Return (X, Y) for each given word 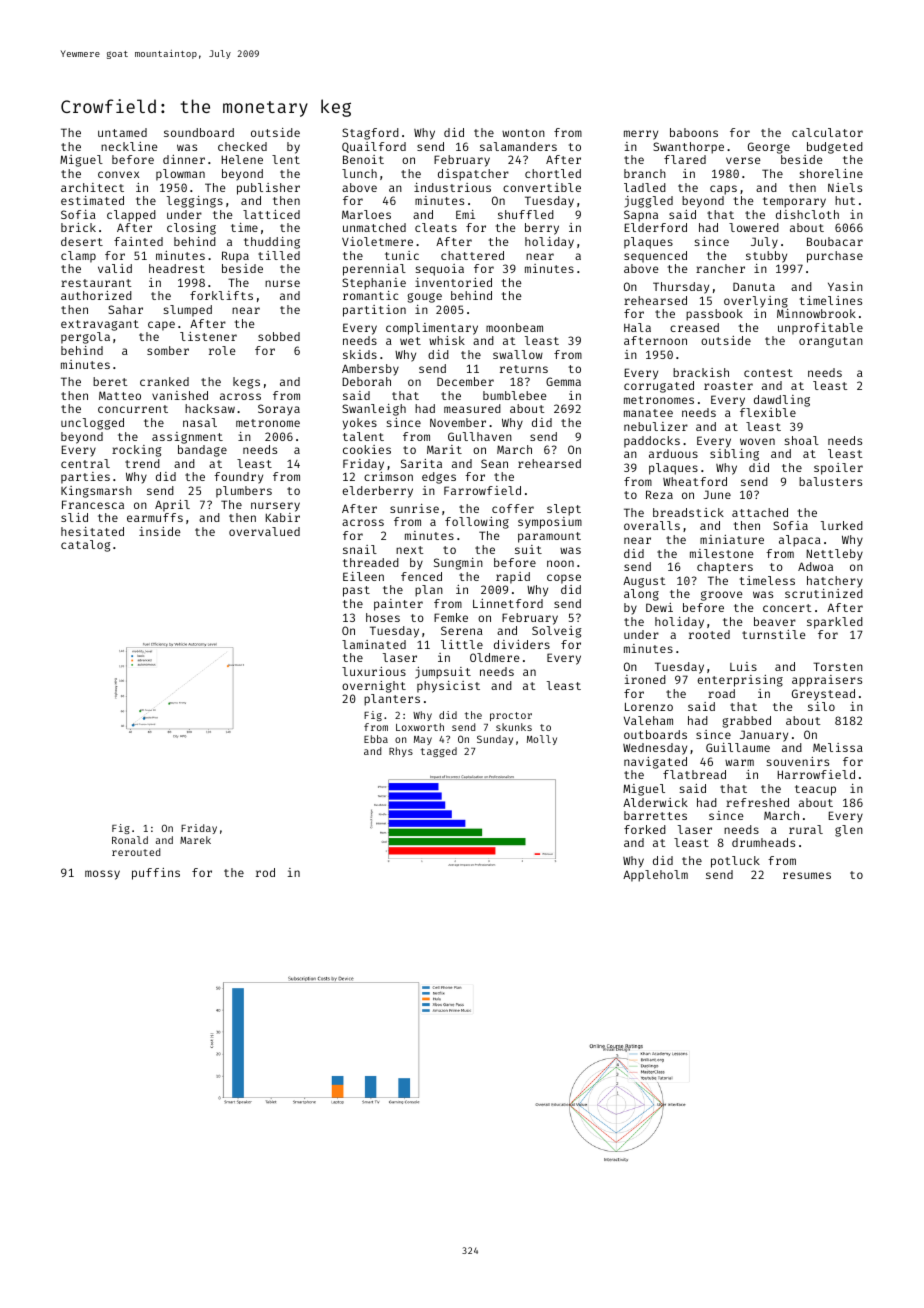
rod (265, 872)
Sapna (641, 216)
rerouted (136, 852)
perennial (374, 270)
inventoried (453, 282)
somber (168, 350)
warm (739, 762)
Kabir (283, 517)
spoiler (838, 469)
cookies (367, 449)
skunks (514, 727)
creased (694, 327)
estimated (92, 200)
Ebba (376, 739)
